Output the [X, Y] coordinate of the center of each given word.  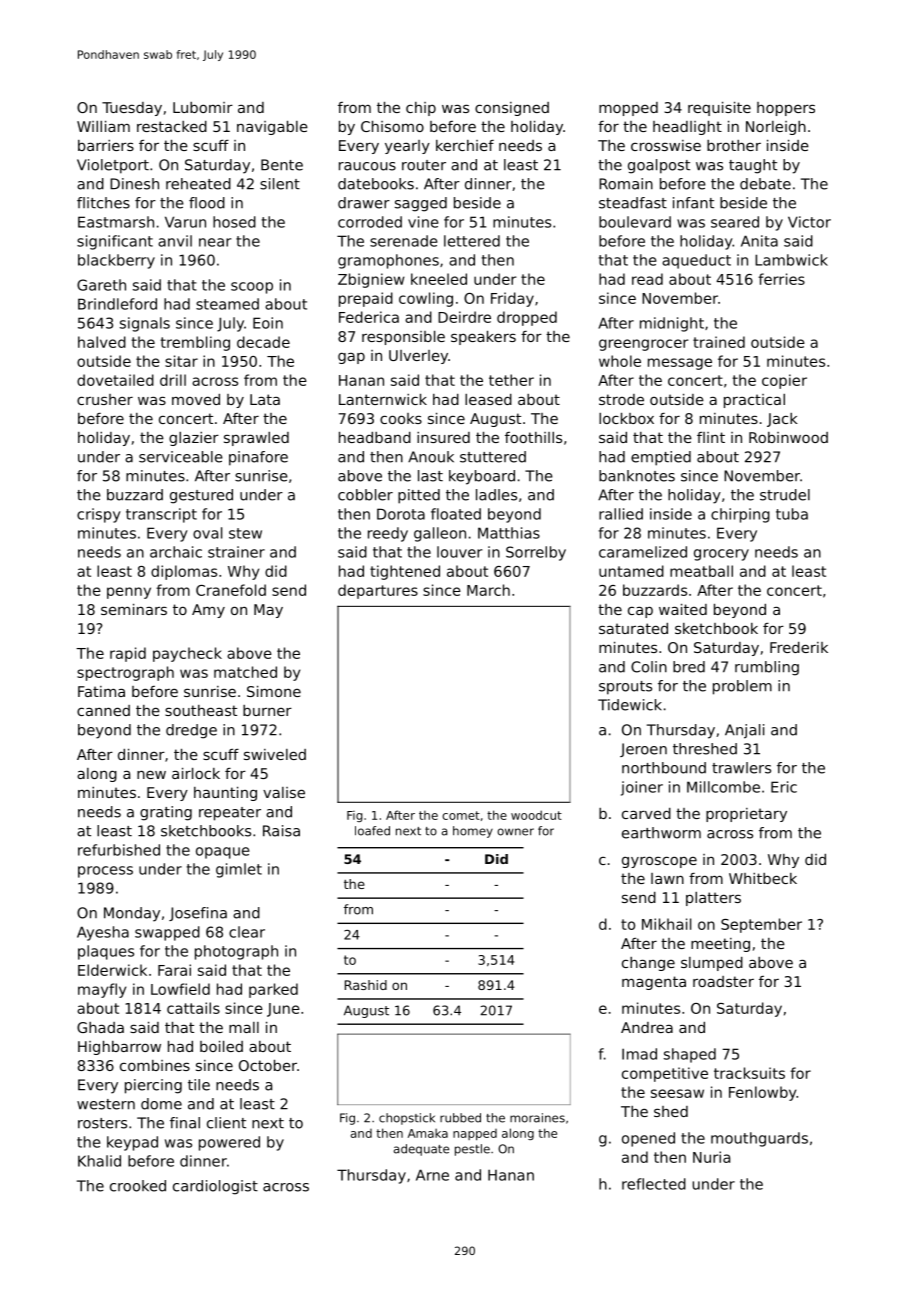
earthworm [661, 833]
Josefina [198, 914]
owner [515, 832]
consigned [512, 109]
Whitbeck [763, 878]
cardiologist [215, 1187]
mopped [628, 109]
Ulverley [418, 357]
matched [245, 672]
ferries [781, 279]
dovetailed [115, 380]
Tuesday [132, 109]
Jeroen [643, 750]
